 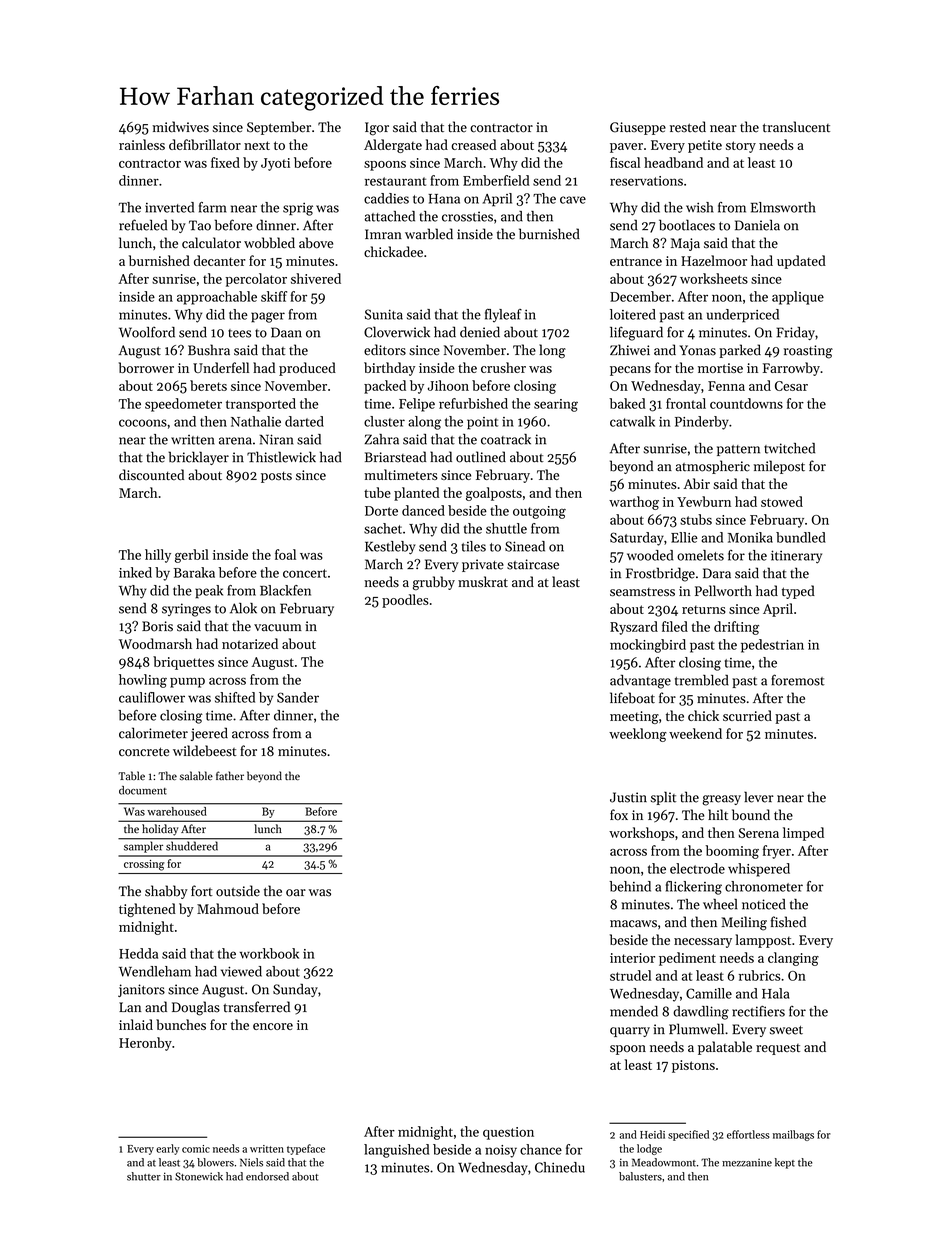 I want to click on creased, so click(x=473, y=144).
